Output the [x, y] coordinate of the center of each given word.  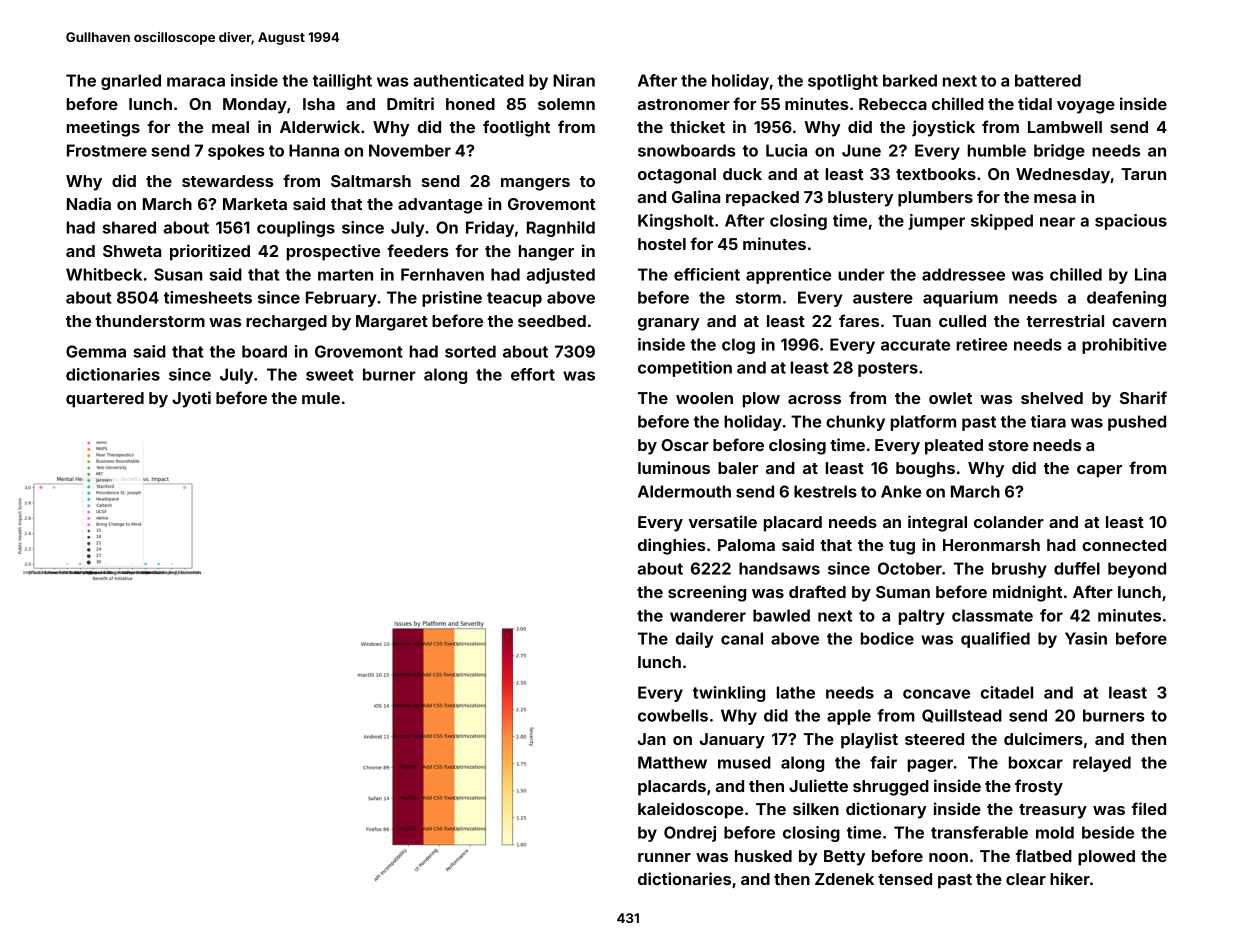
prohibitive [1124, 346]
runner [664, 857]
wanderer [708, 615]
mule [321, 398]
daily [694, 640]
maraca [196, 82]
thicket [697, 126]
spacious [1131, 222]
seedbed [552, 321]
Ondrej [690, 834]
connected [1124, 545]
